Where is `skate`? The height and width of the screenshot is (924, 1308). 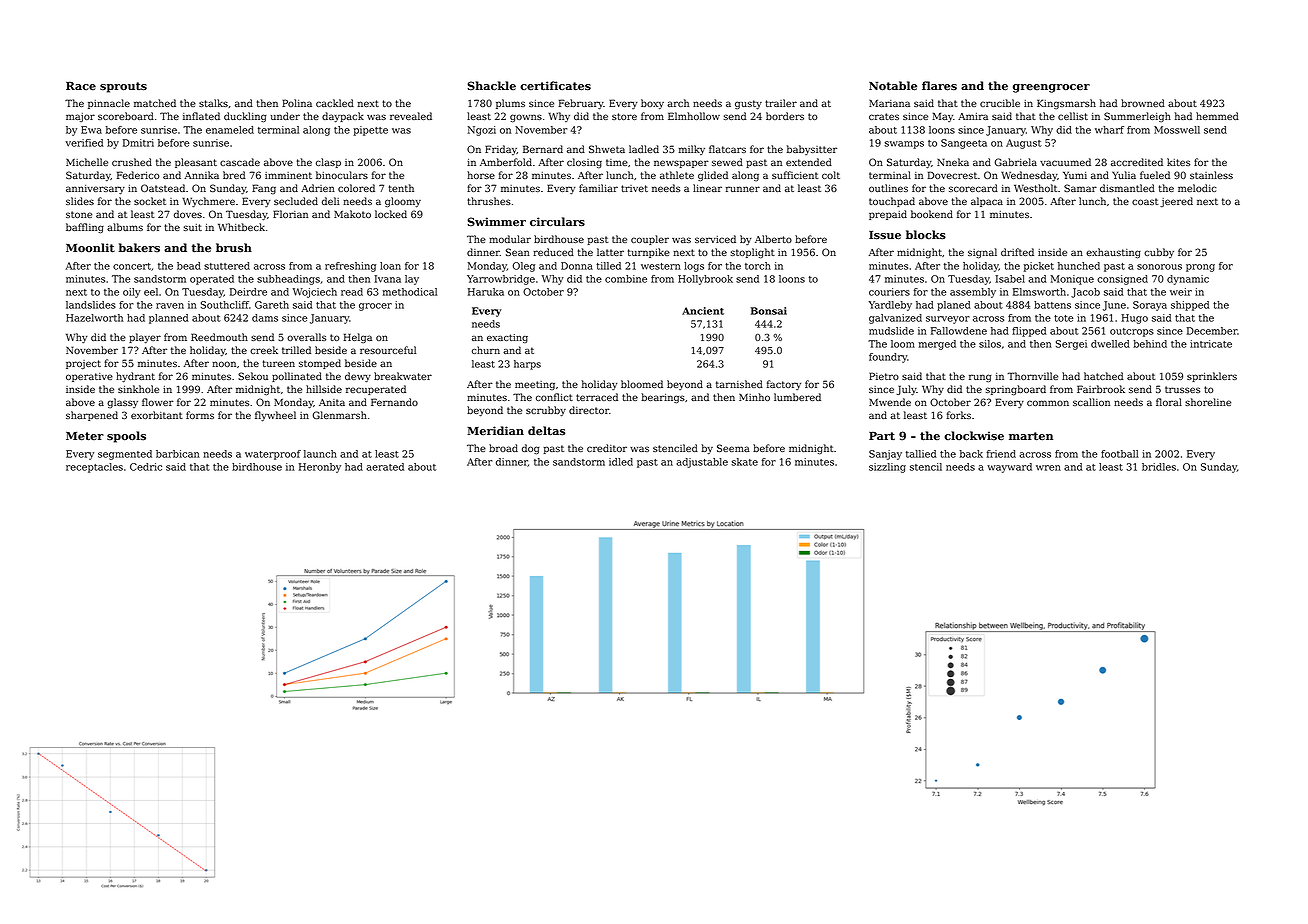 skate is located at coordinates (744, 462).
